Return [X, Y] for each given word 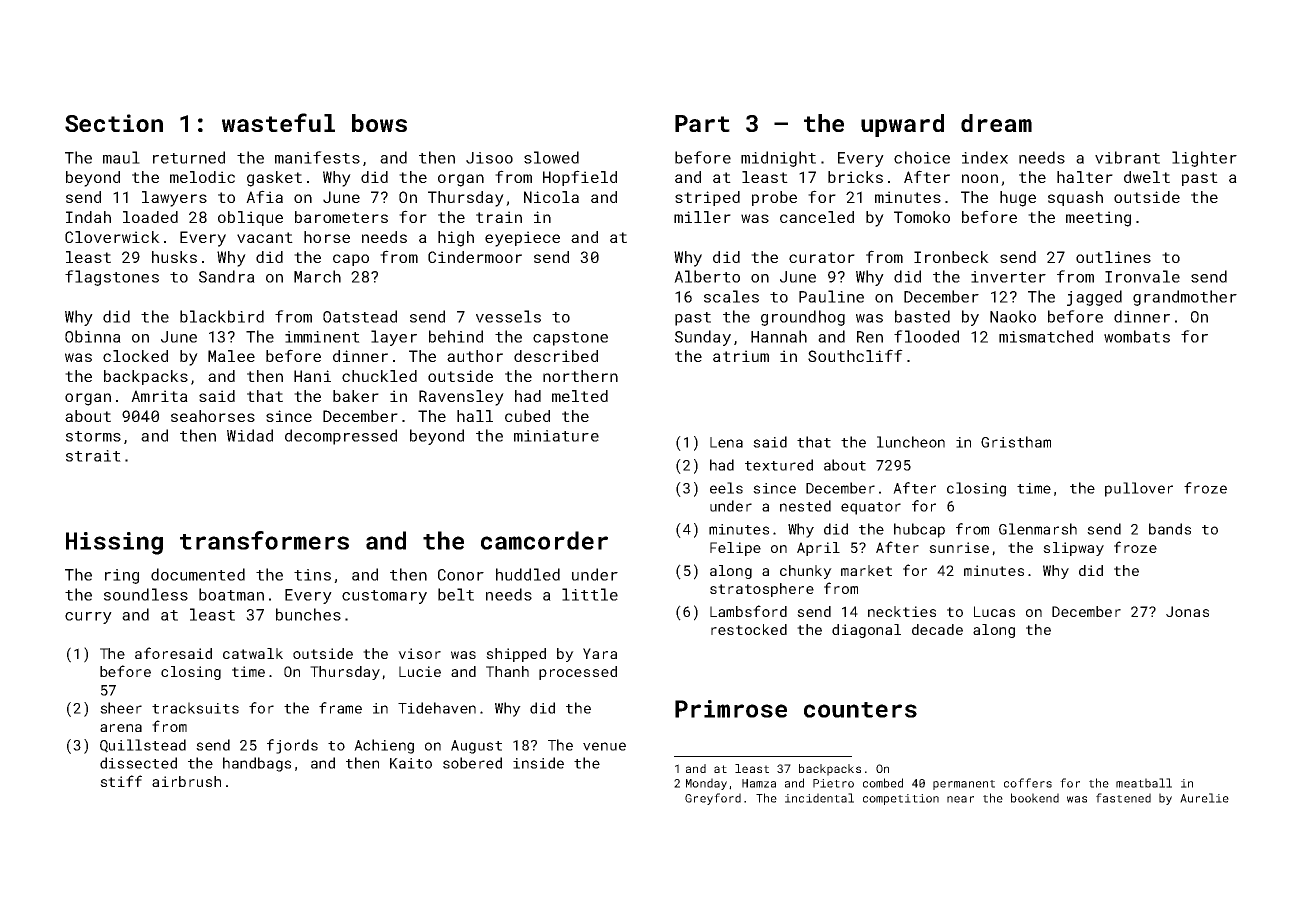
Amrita [159, 396]
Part [702, 123]
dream [996, 123]
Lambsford [748, 611]
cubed [527, 416]
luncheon [911, 442]
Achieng [384, 746]
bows [379, 123]
